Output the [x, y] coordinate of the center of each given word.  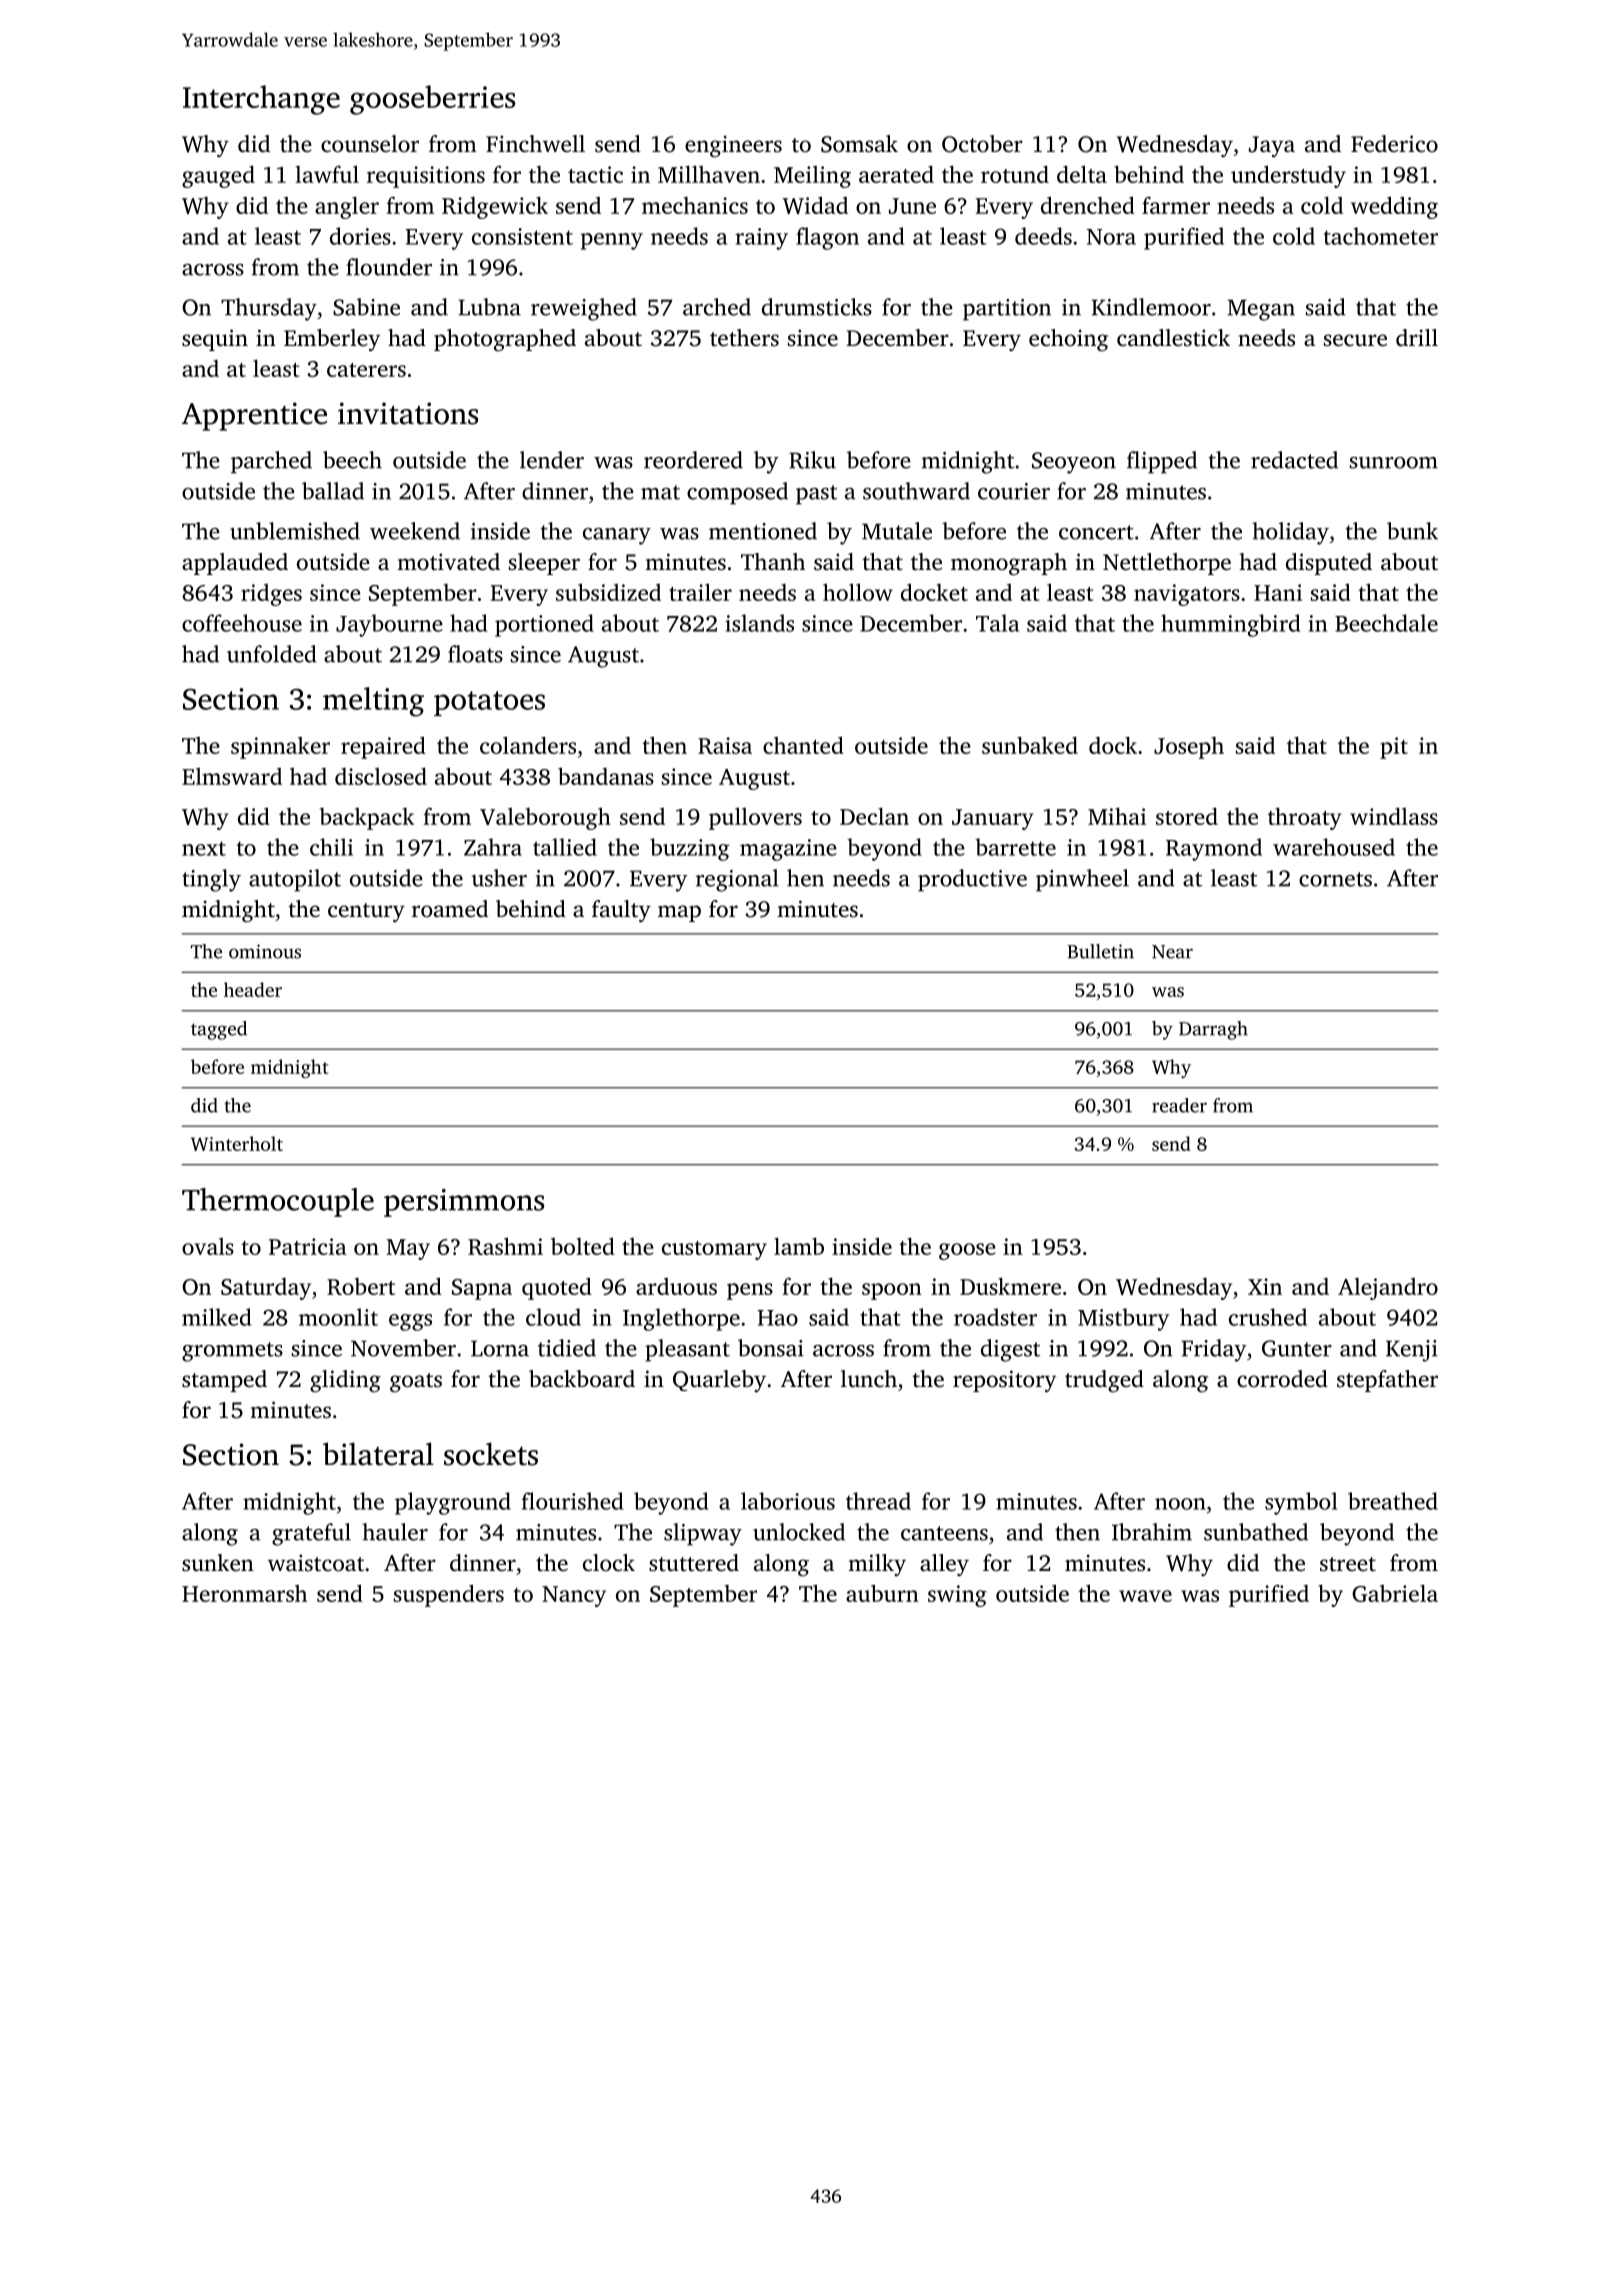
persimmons [464, 1203]
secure [1355, 340]
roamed [450, 909]
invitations [408, 413]
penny [612, 241]
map [679, 913]
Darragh [1213, 1030]
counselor [370, 144]
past [816, 495]
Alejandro [1388, 1289]
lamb [799, 1246]
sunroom [1394, 463]
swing [957, 1596]
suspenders [449, 1595]
